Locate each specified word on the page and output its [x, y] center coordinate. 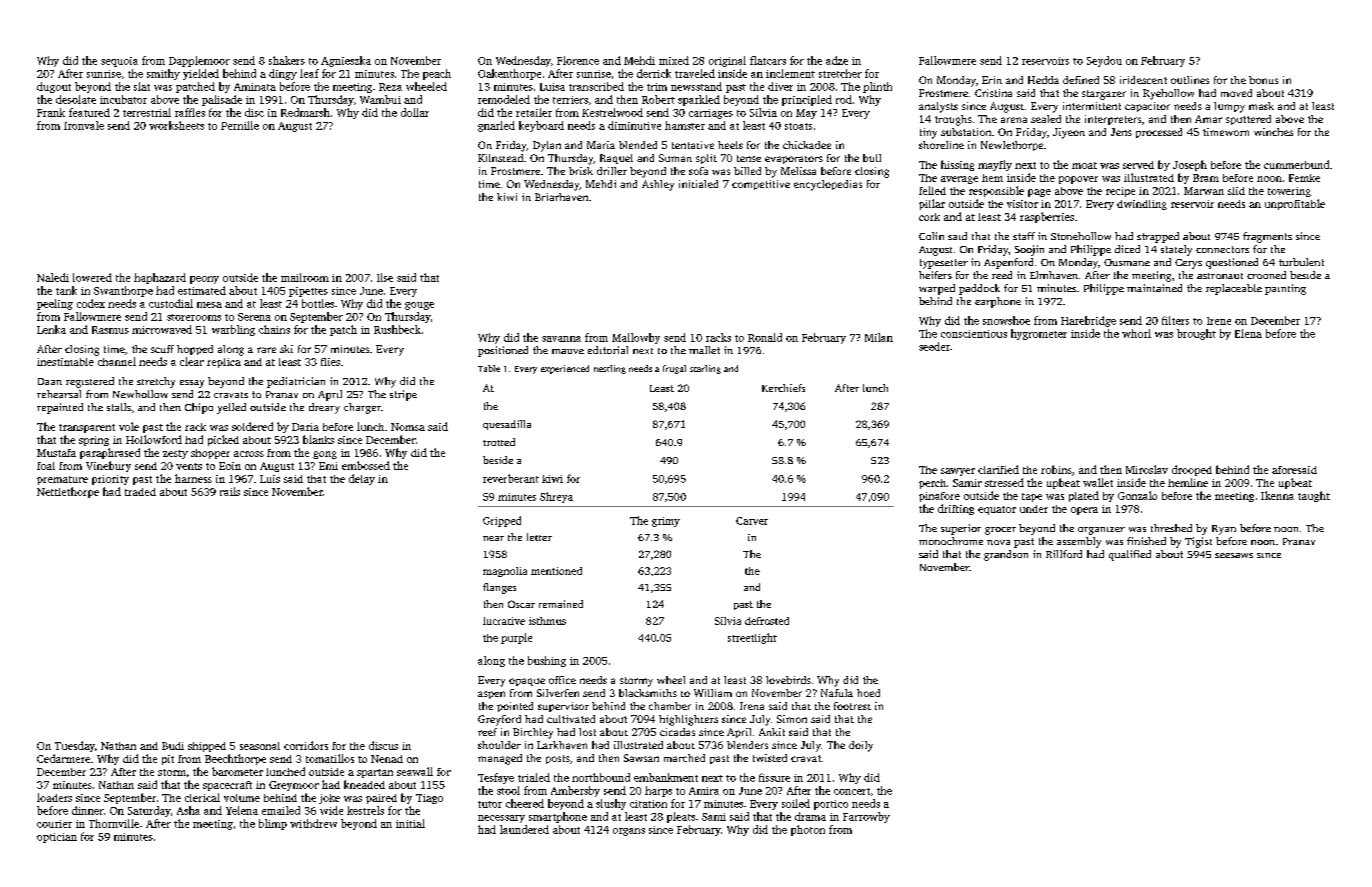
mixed [674, 60]
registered [90, 382]
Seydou [1104, 61]
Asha [188, 810]
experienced [565, 369]
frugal [674, 369]
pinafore [939, 497]
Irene [1219, 321]
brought [1196, 334]
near [493, 538]
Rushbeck [397, 329]
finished [1146, 541]
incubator [123, 99]
